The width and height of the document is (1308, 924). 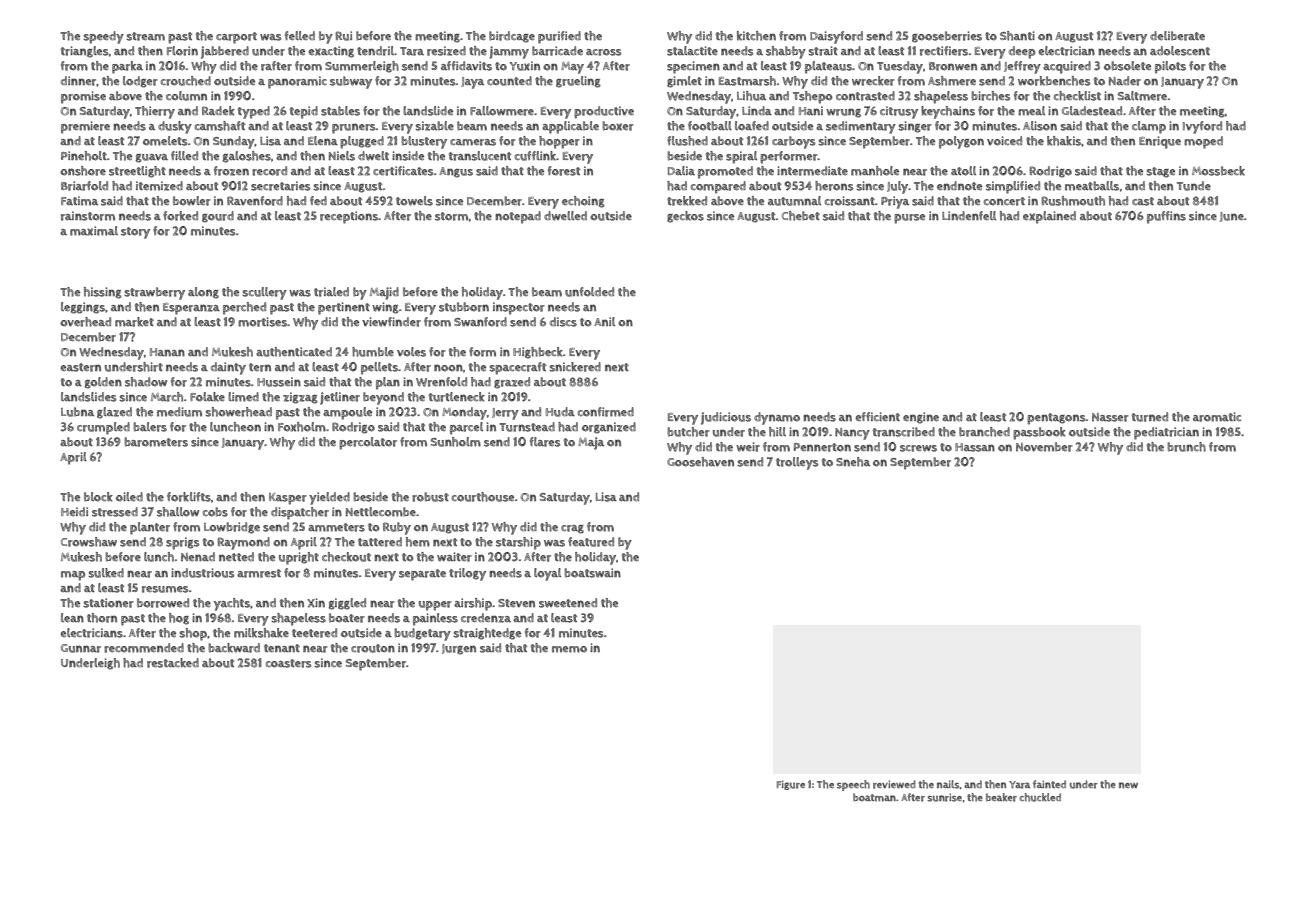 I want to click on Figure, so click(x=791, y=785).
